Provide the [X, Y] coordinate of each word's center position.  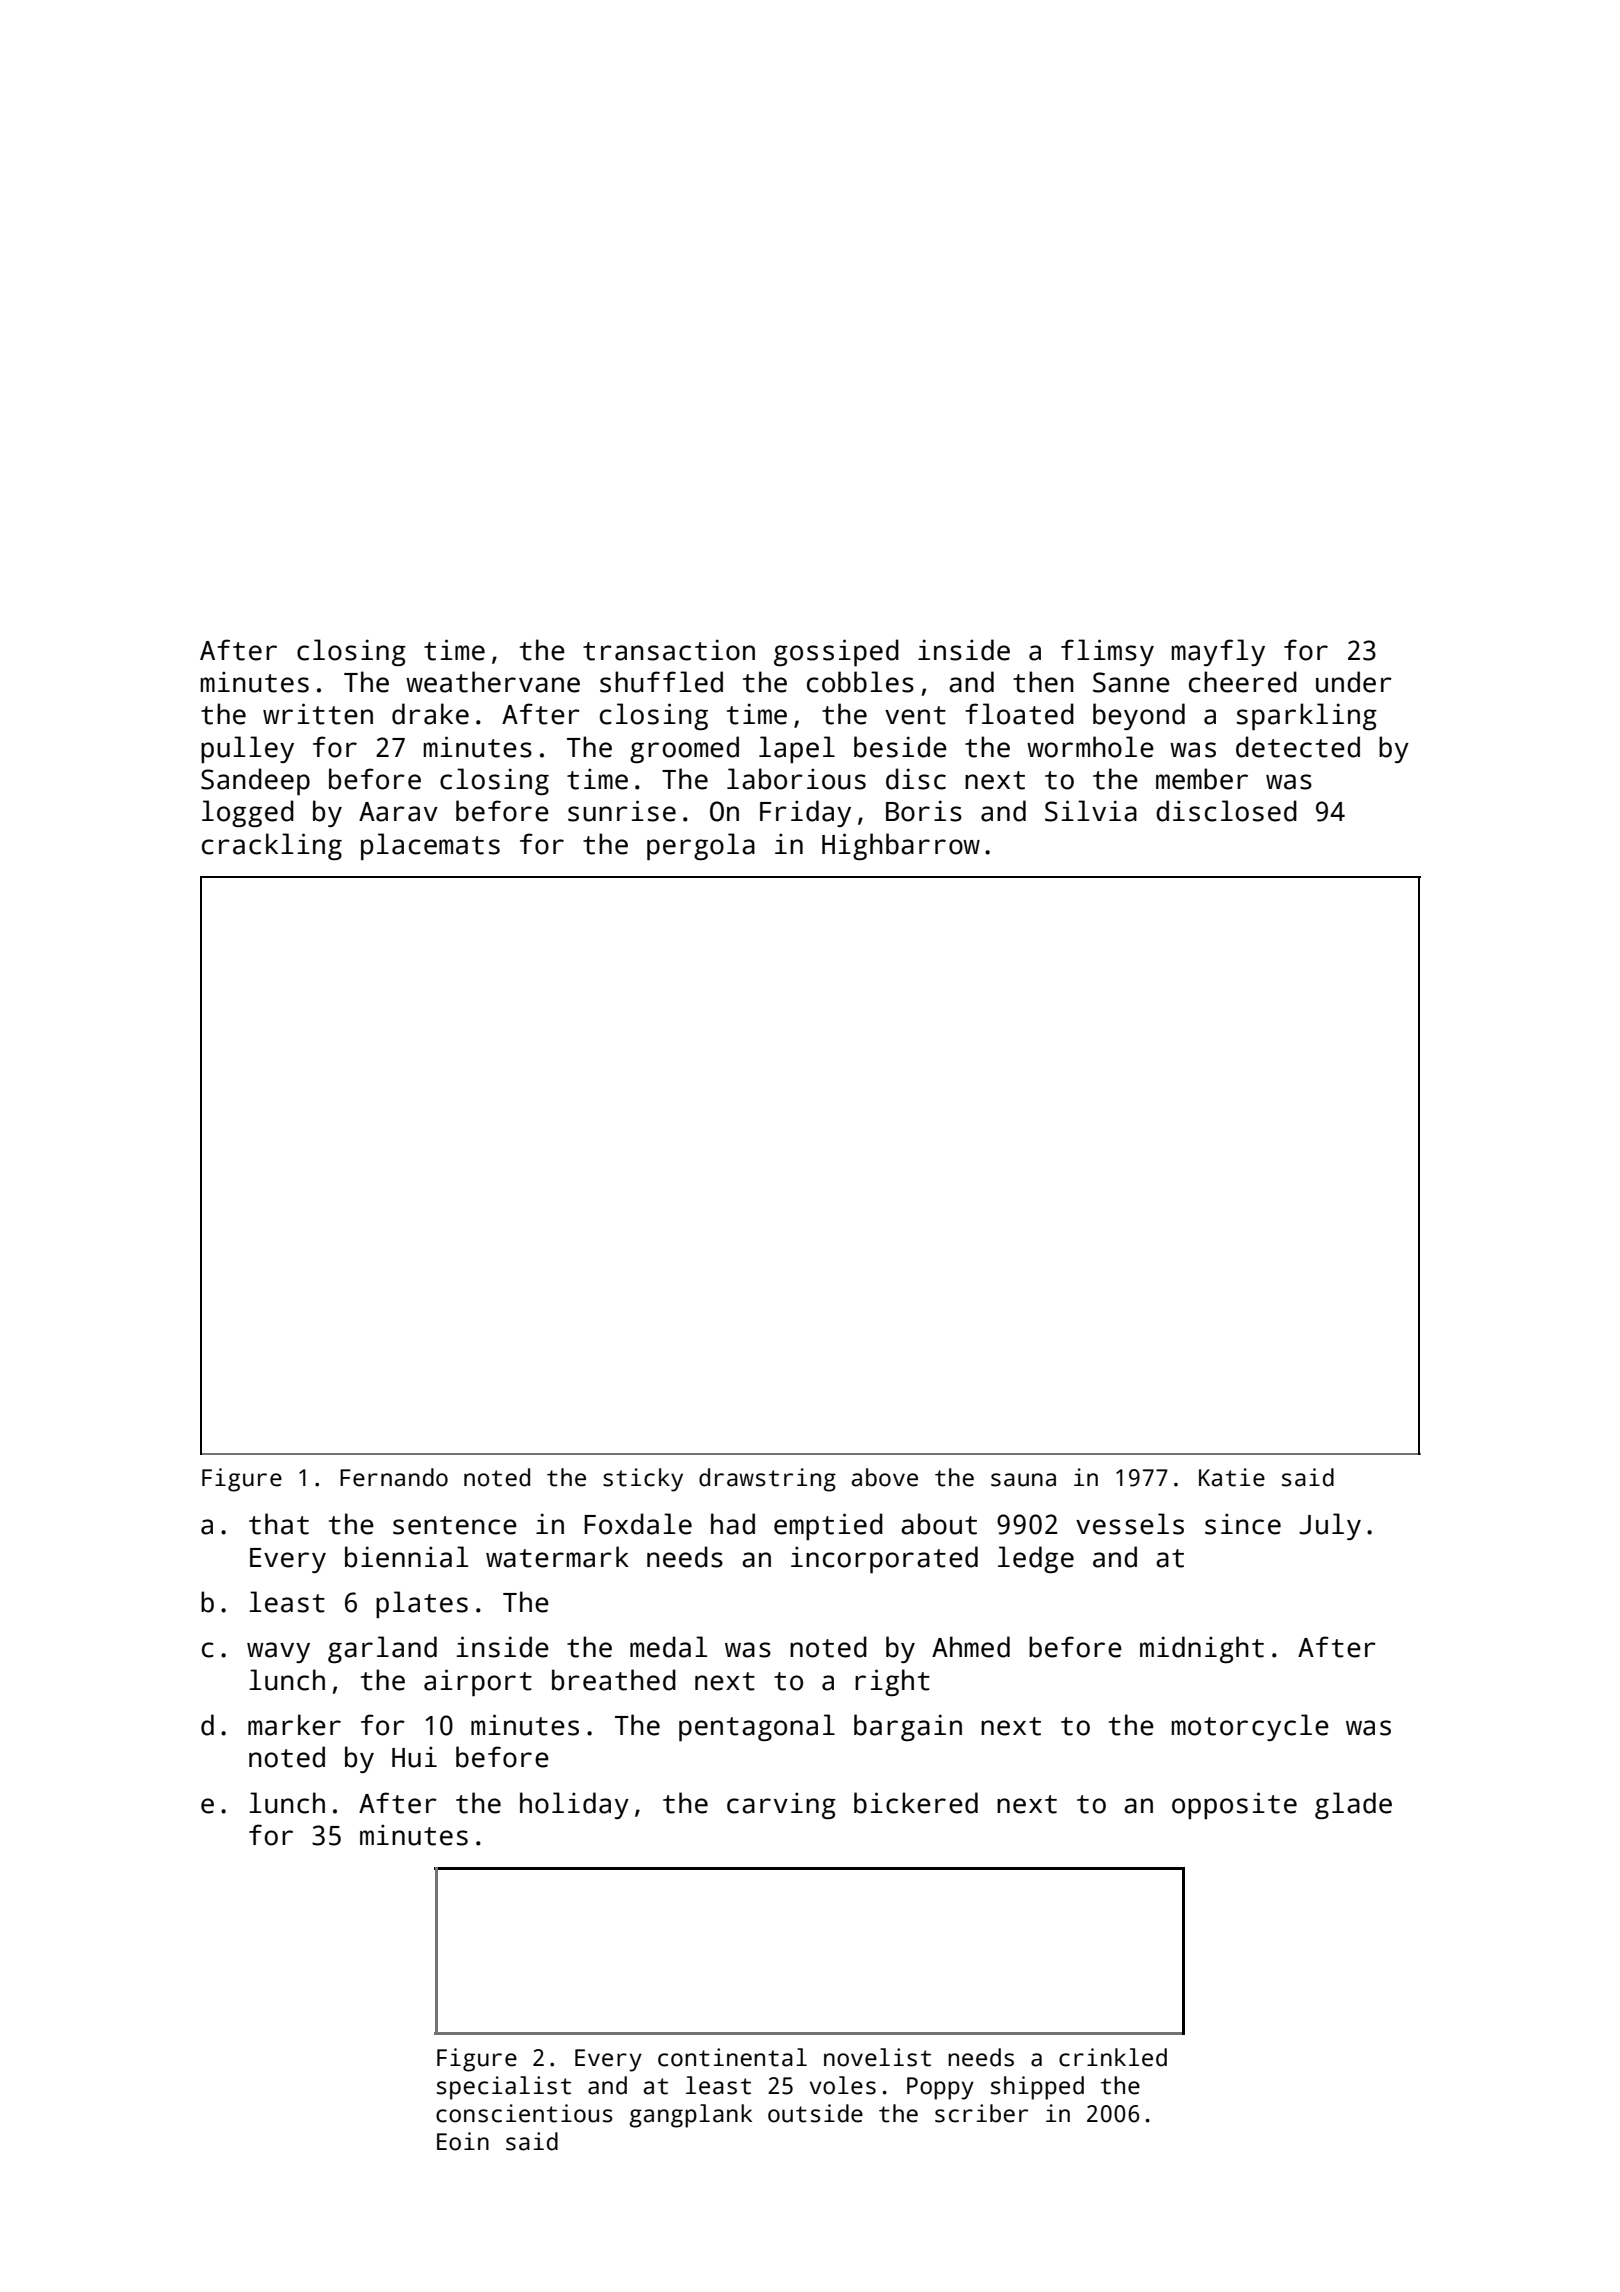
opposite [1234, 1805]
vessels [1130, 1524]
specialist [504, 2088]
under [1354, 682]
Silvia [1091, 811]
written [318, 714]
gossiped [836, 652]
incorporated [884, 1559]
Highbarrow [901, 846]
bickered [916, 1803]
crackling [272, 846]
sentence [455, 1525]
